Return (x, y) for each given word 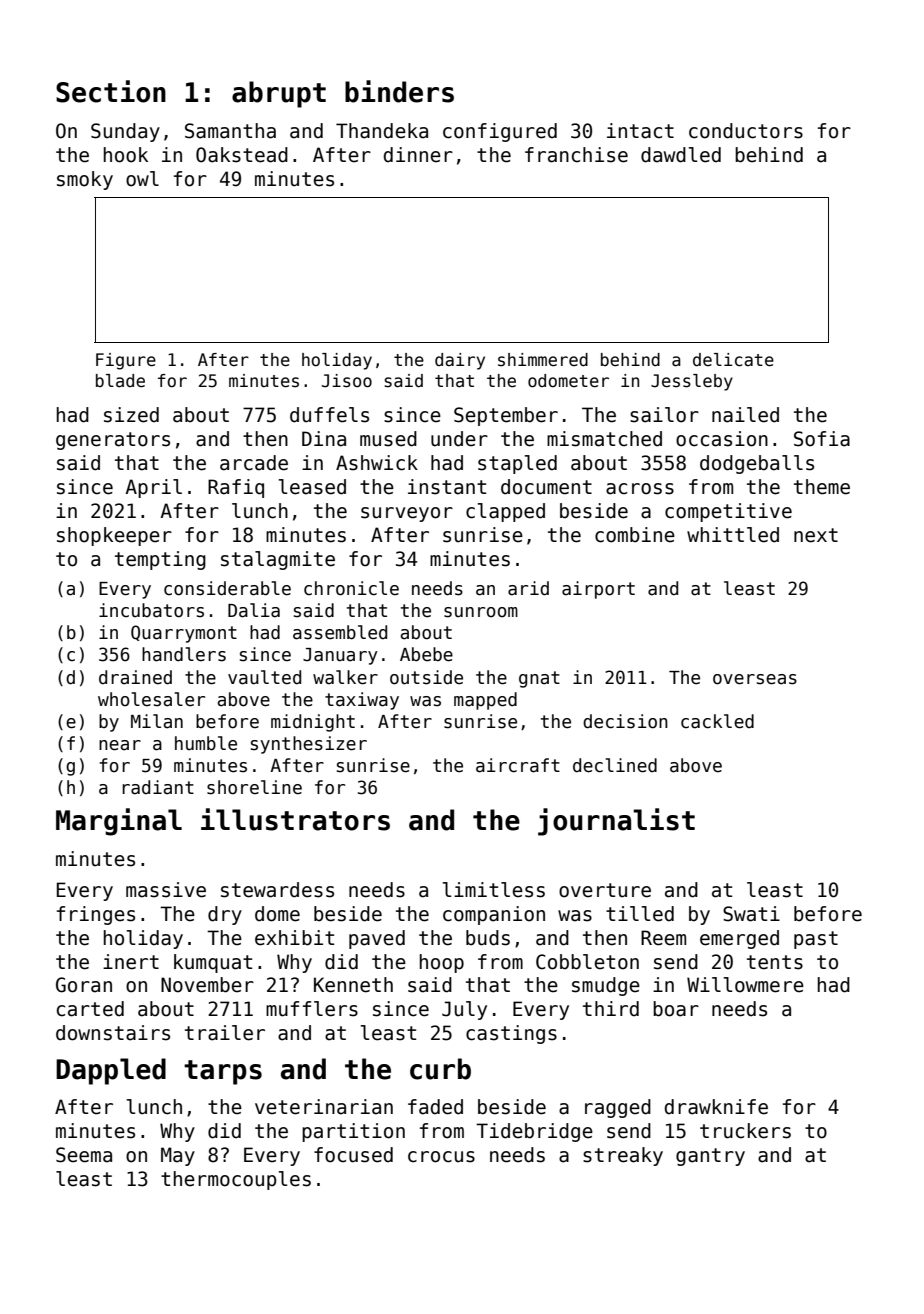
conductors (746, 131)
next (816, 535)
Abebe (426, 654)
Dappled (111, 1071)
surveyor (407, 514)
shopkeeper (114, 536)
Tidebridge (534, 1132)
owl (142, 179)
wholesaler (151, 699)
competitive (728, 512)
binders (399, 91)
